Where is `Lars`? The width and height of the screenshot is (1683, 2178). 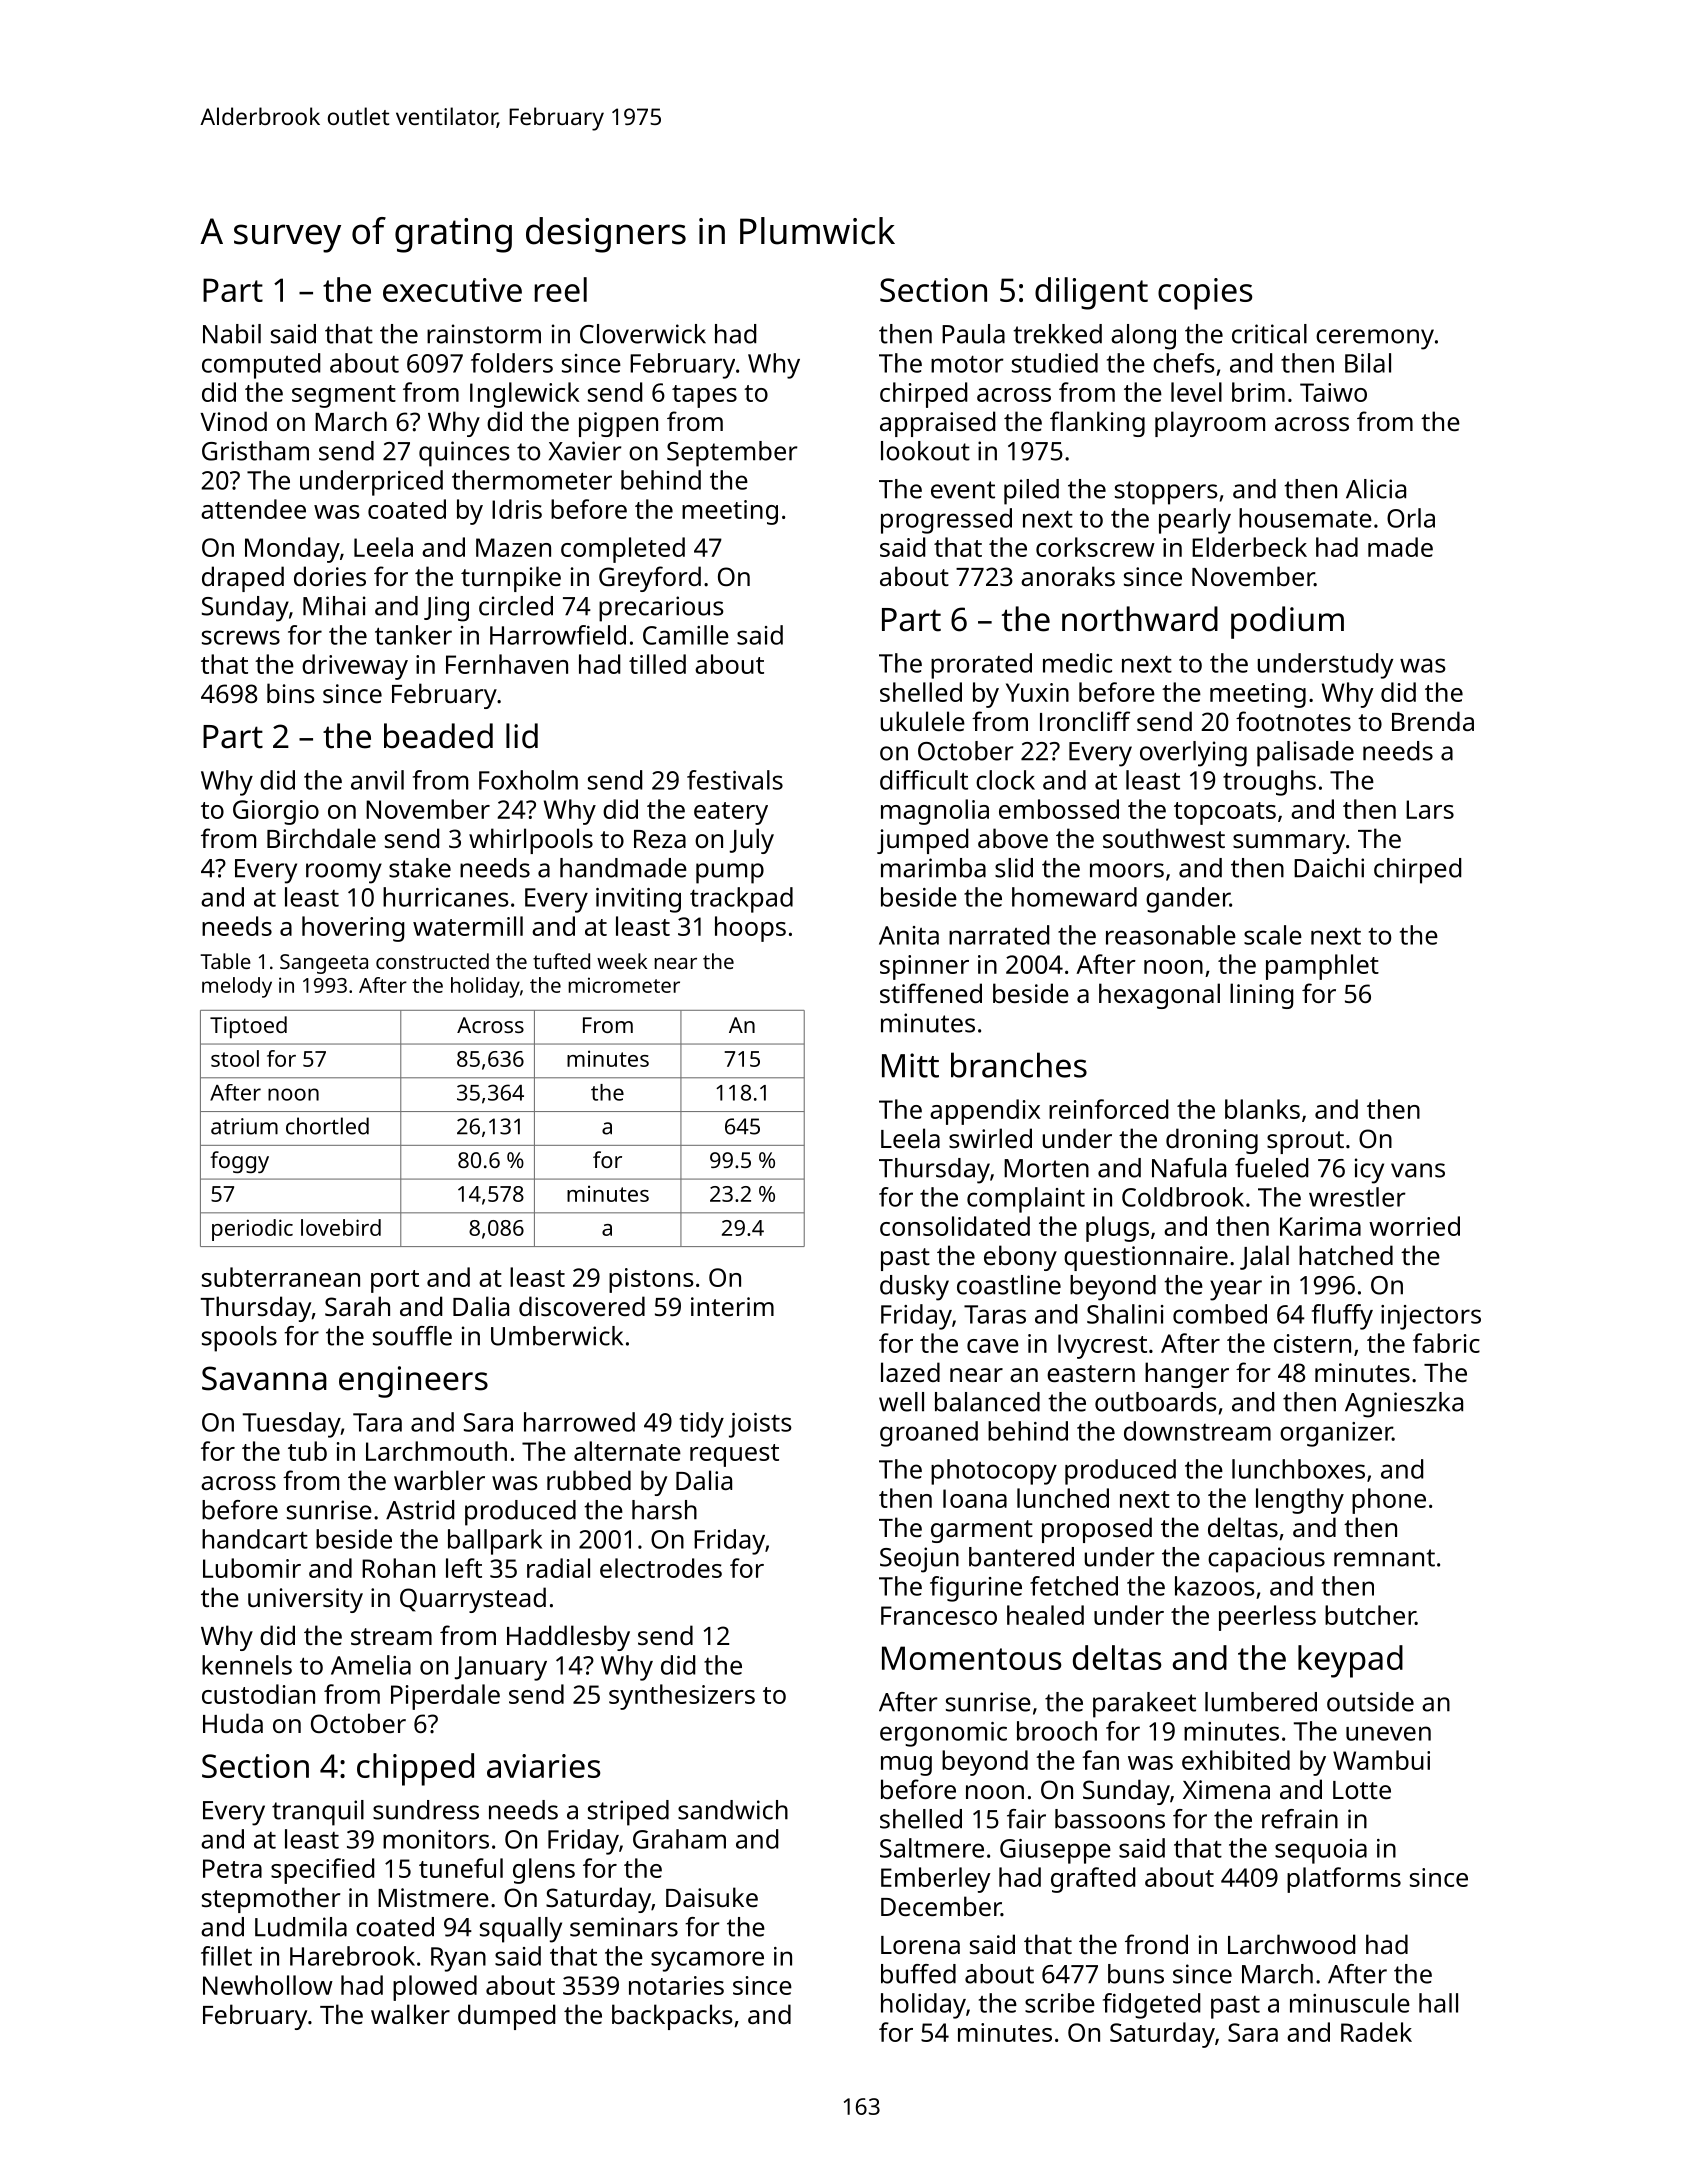 Lars is located at coordinates (1430, 809).
